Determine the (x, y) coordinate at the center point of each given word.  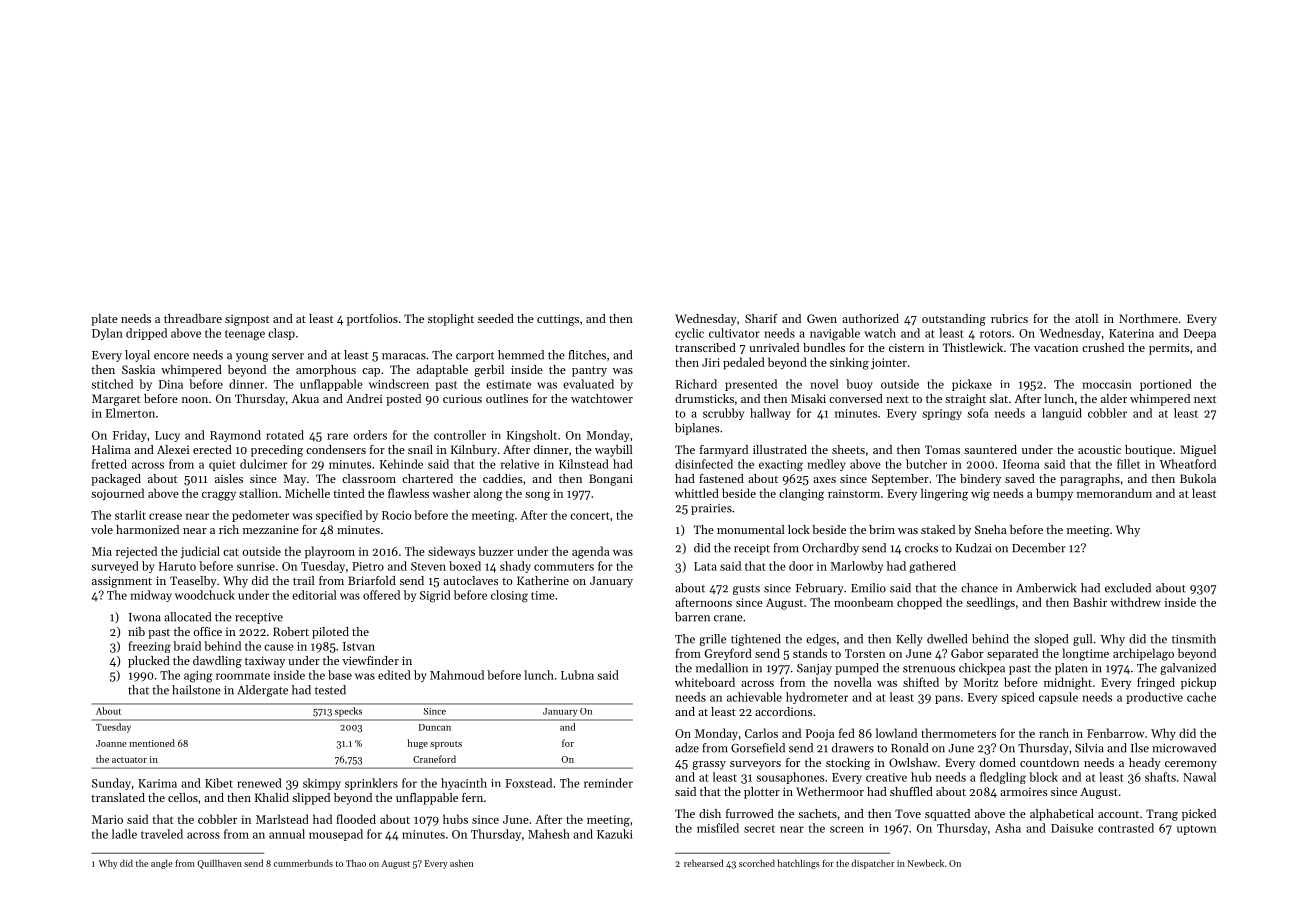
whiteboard (705, 682)
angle (162, 864)
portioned (1166, 385)
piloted (330, 633)
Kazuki (615, 834)
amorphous (326, 371)
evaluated (588, 384)
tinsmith (1194, 639)
